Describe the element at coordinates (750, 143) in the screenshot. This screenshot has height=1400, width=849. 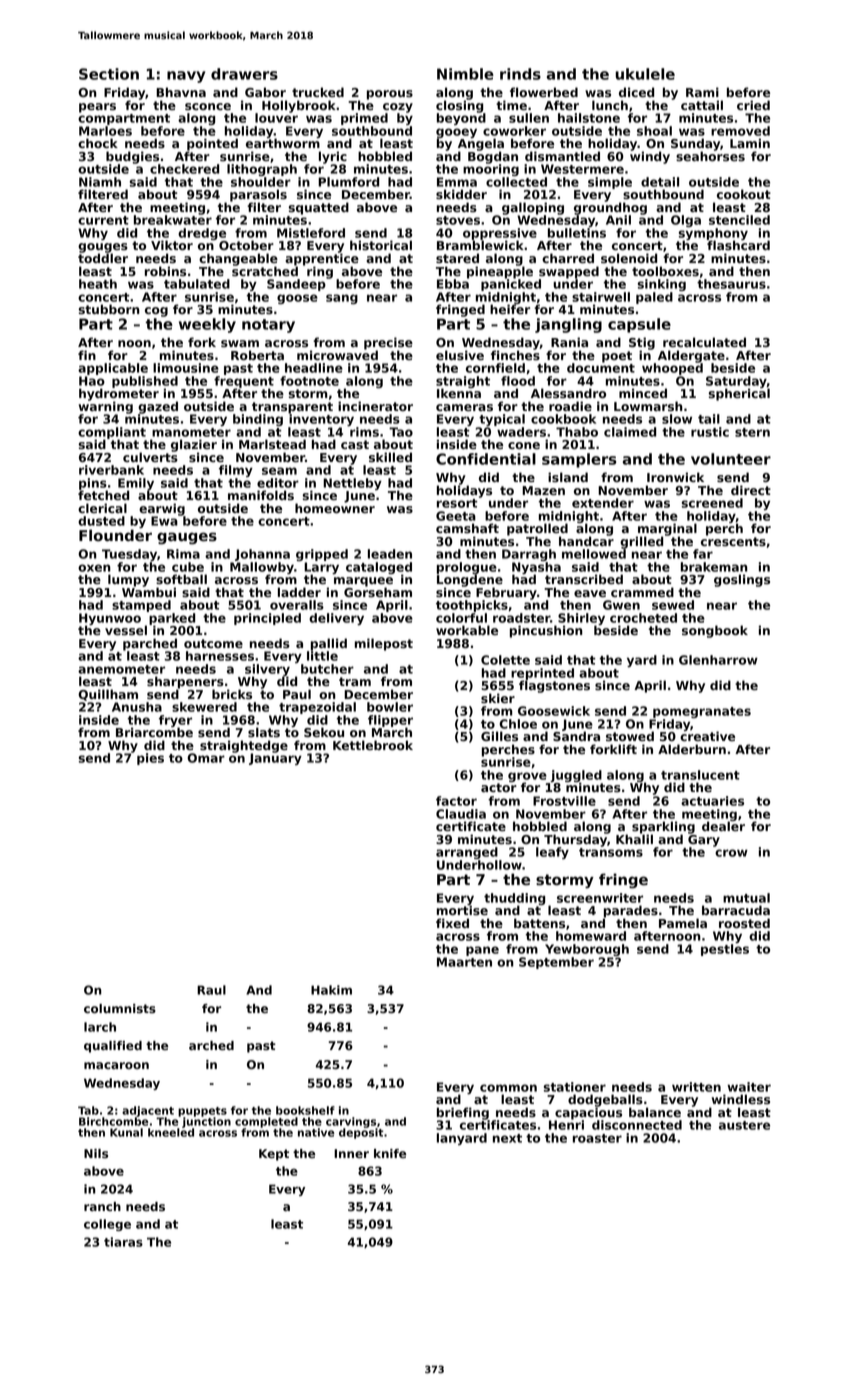
I see `Lamin` at that location.
